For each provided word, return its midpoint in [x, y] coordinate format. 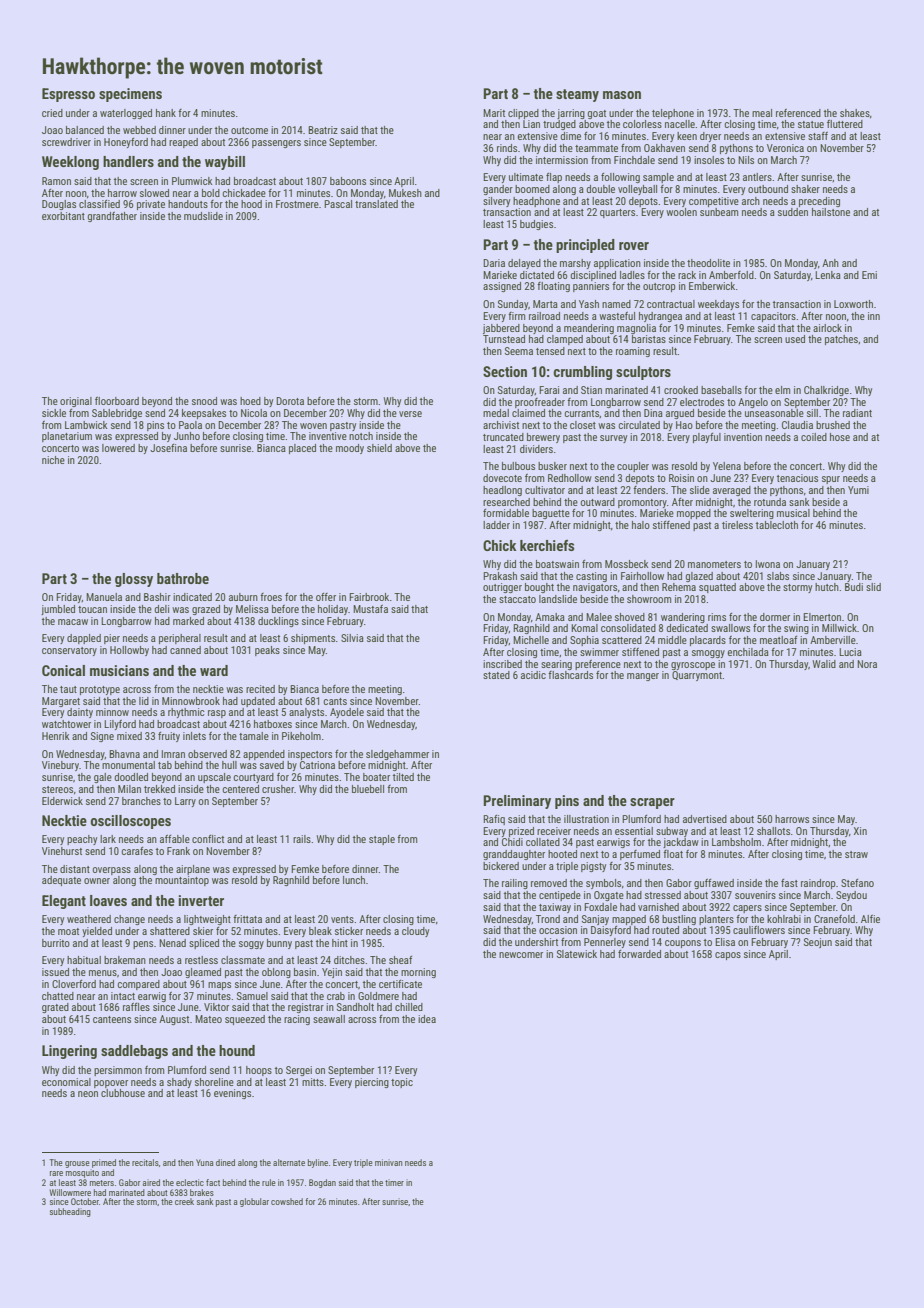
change [129, 920]
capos [728, 956]
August [174, 1020]
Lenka [828, 275]
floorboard [117, 401]
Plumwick [192, 181]
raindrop [818, 884]
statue [811, 124]
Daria [494, 263]
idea [427, 1019]
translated [376, 204]
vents [342, 919]
